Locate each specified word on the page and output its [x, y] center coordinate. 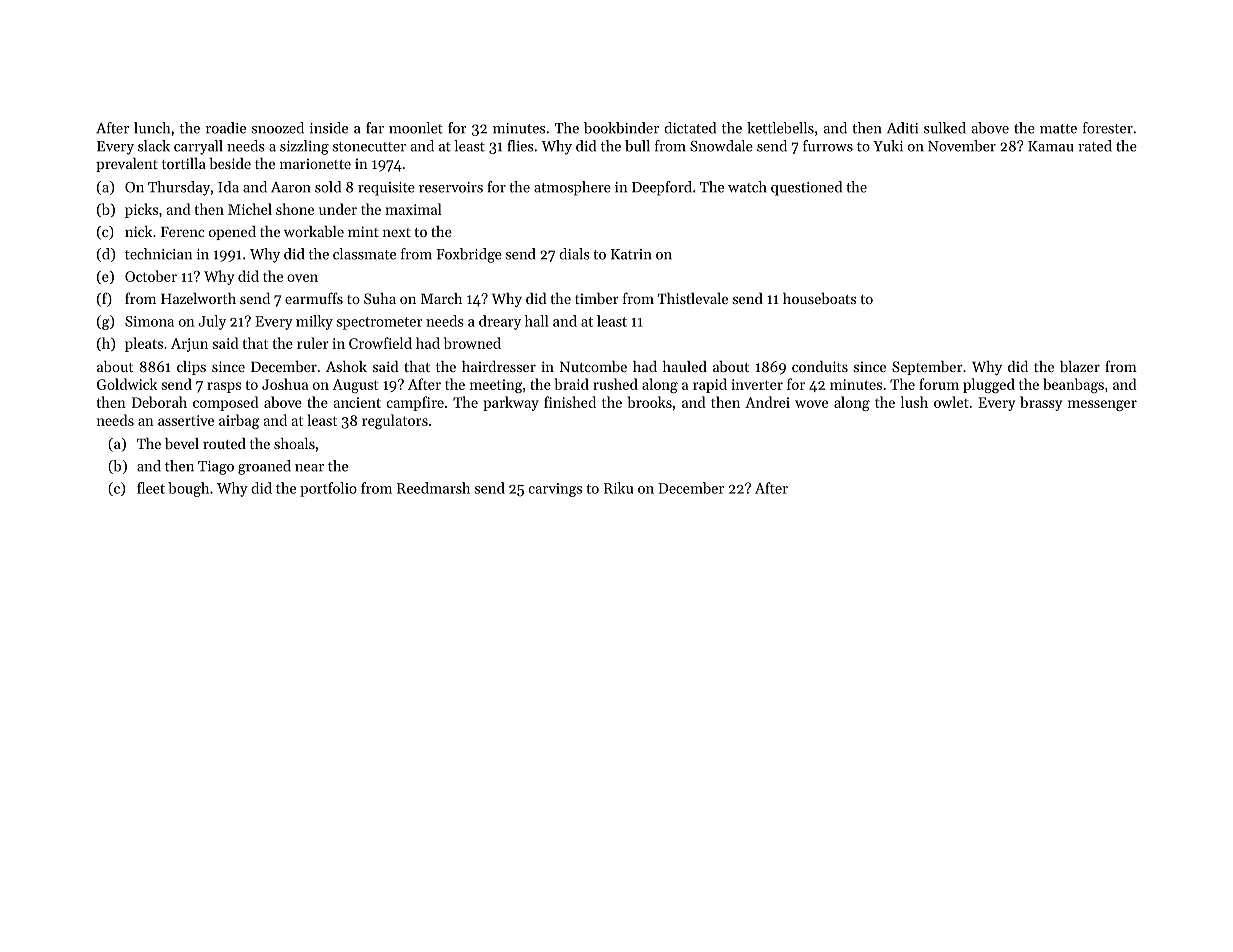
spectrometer [379, 323]
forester [1108, 128]
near [309, 468]
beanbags [1073, 385]
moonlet [416, 128]
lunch [152, 128]
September [927, 368]
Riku [618, 488]
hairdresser [499, 366]
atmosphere [572, 188]
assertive [186, 420]
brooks [649, 402]
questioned [806, 188]
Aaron [291, 187]
